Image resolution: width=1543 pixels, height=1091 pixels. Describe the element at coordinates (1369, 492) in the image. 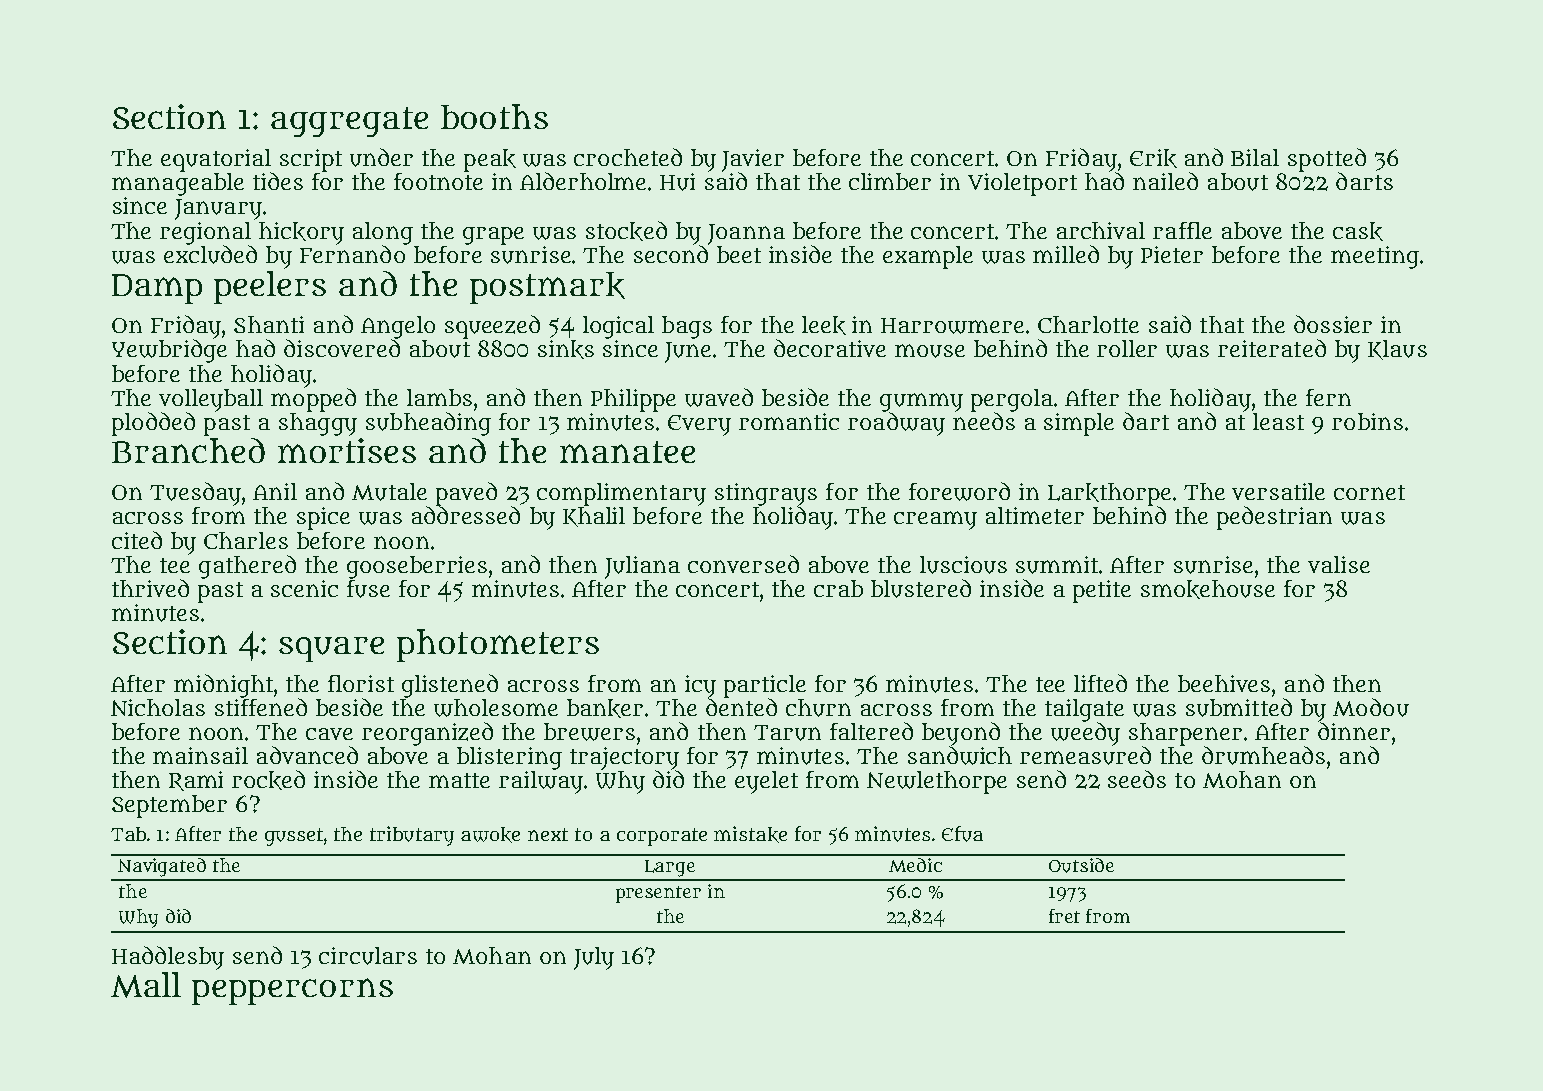

I see `cornet` at that location.
